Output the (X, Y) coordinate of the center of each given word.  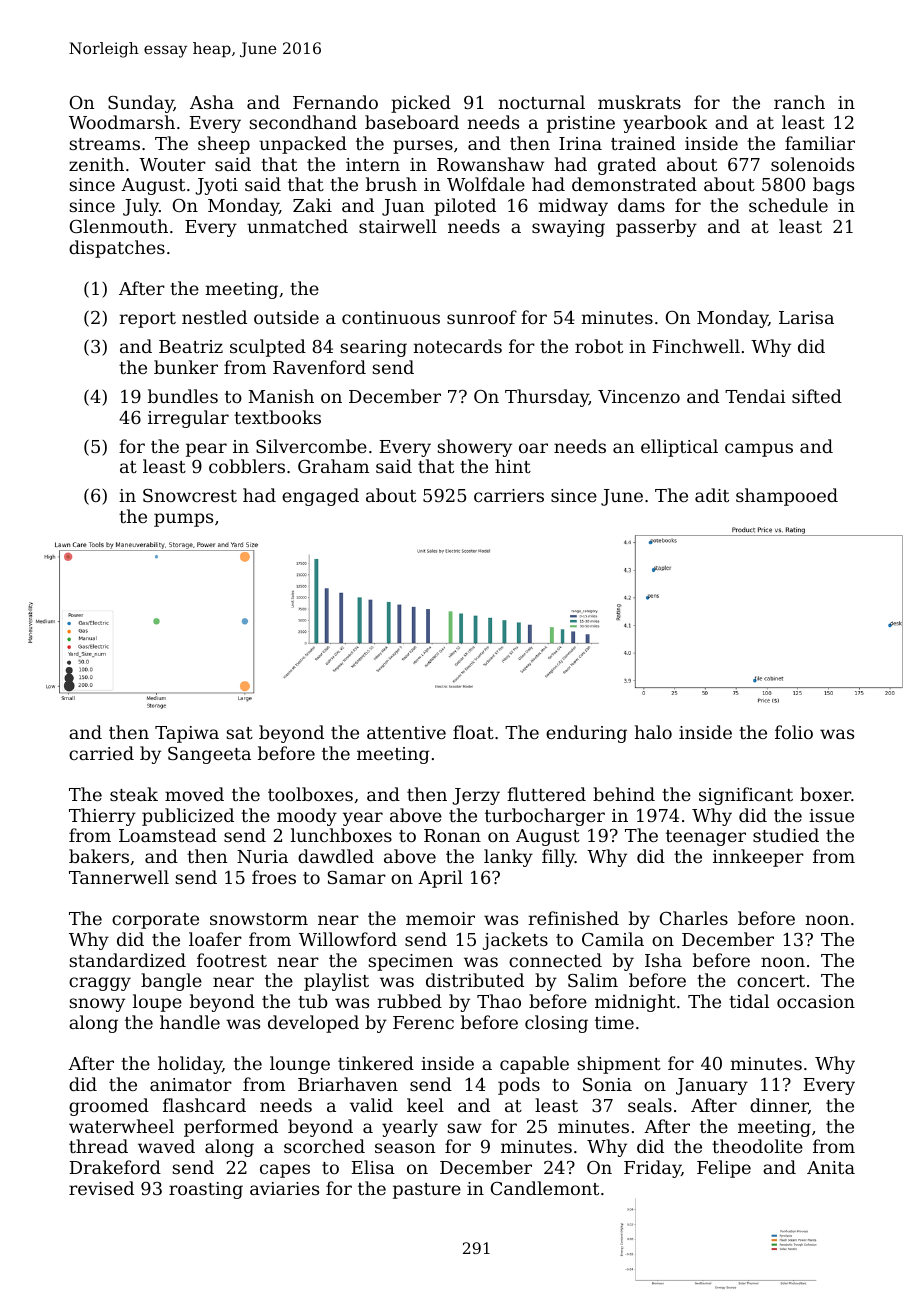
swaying (568, 228)
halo (653, 732)
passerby (656, 228)
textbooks (277, 417)
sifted (817, 396)
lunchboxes (341, 835)
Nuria (262, 856)
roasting (206, 1190)
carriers (509, 495)
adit (712, 495)
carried (101, 753)
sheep (224, 145)
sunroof (482, 317)
